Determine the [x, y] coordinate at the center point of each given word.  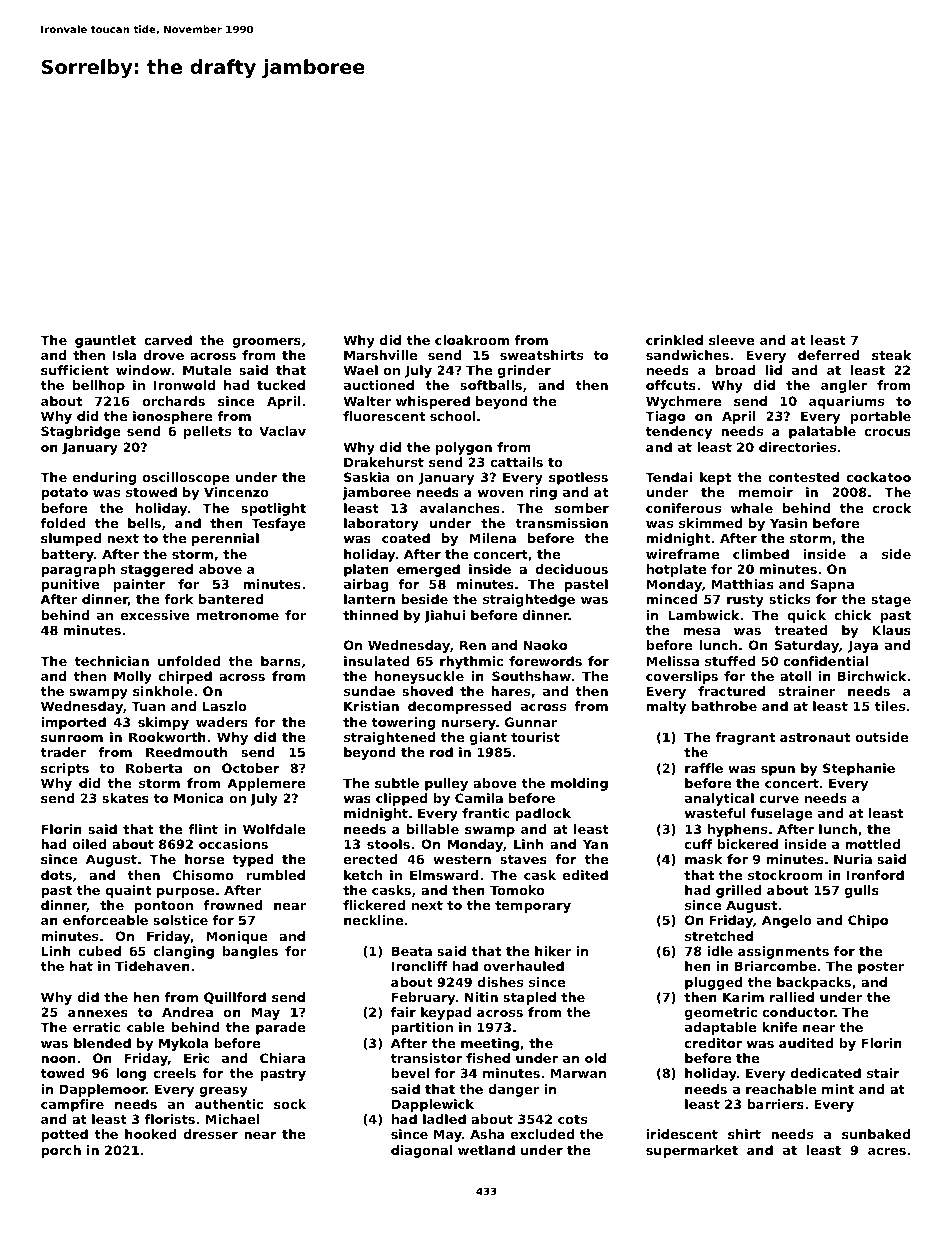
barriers [775, 1104]
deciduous [571, 569]
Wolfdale [274, 829]
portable [881, 417]
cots [572, 1119]
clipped [402, 799]
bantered [231, 599]
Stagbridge [80, 432]
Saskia [366, 477]
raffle [704, 768]
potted [64, 1135]
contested [803, 477]
